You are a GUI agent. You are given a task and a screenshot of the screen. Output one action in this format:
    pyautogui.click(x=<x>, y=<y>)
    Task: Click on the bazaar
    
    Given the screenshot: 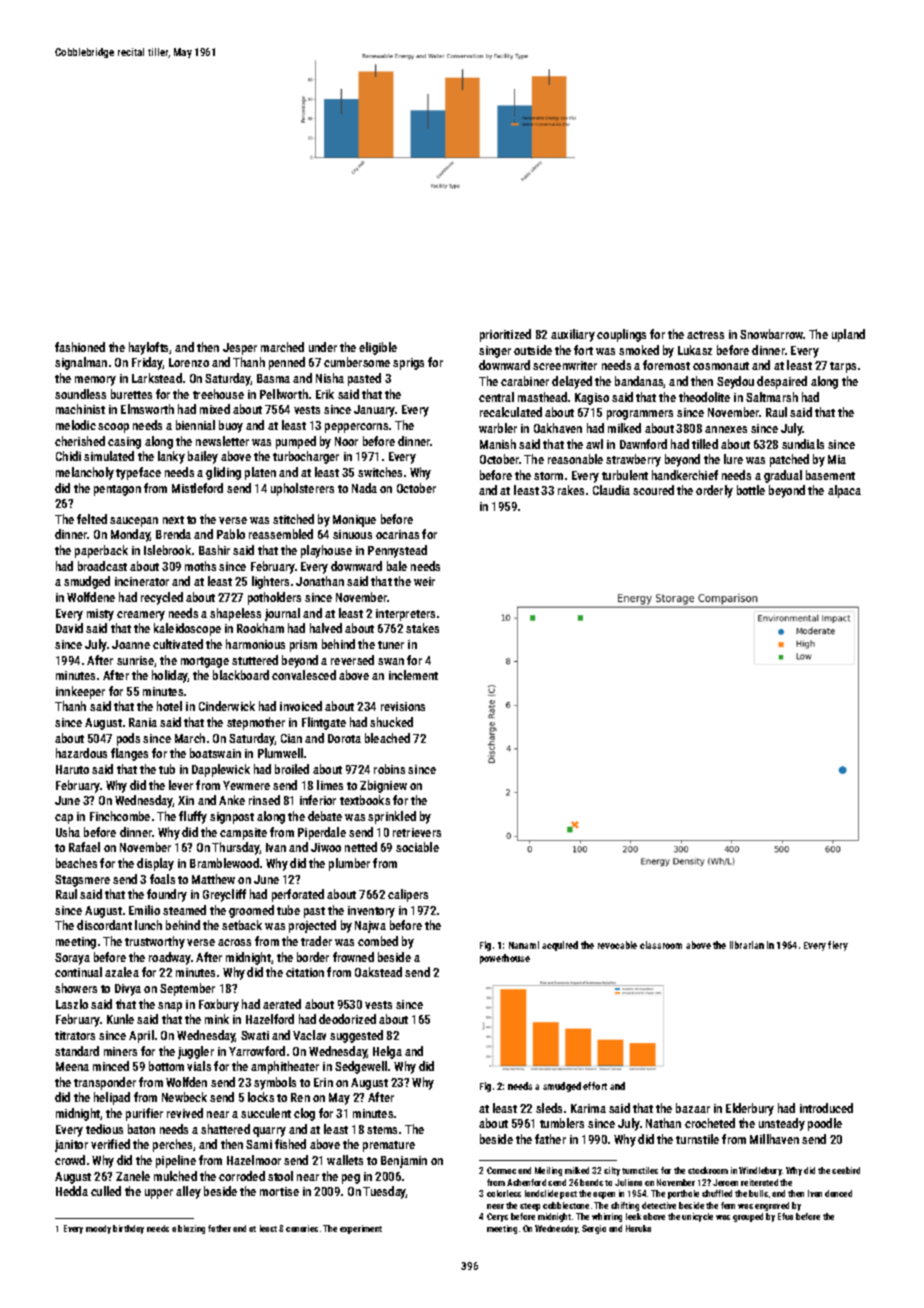 What is the action you would take?
    pyautogui.click(x=693, y=1108)
